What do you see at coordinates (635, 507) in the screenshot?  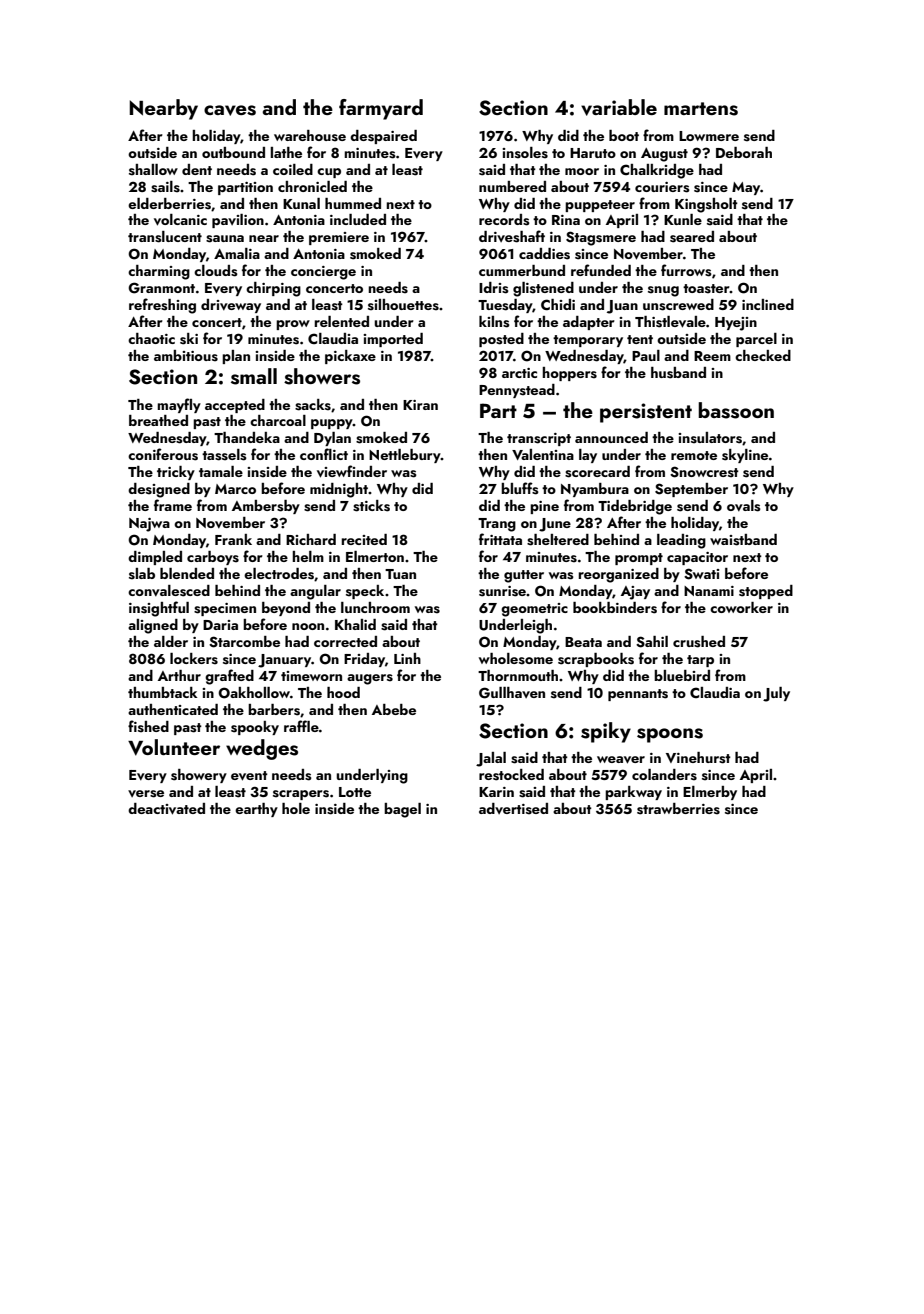 I see `Tidebridge` at bounding box center [635, 507].
